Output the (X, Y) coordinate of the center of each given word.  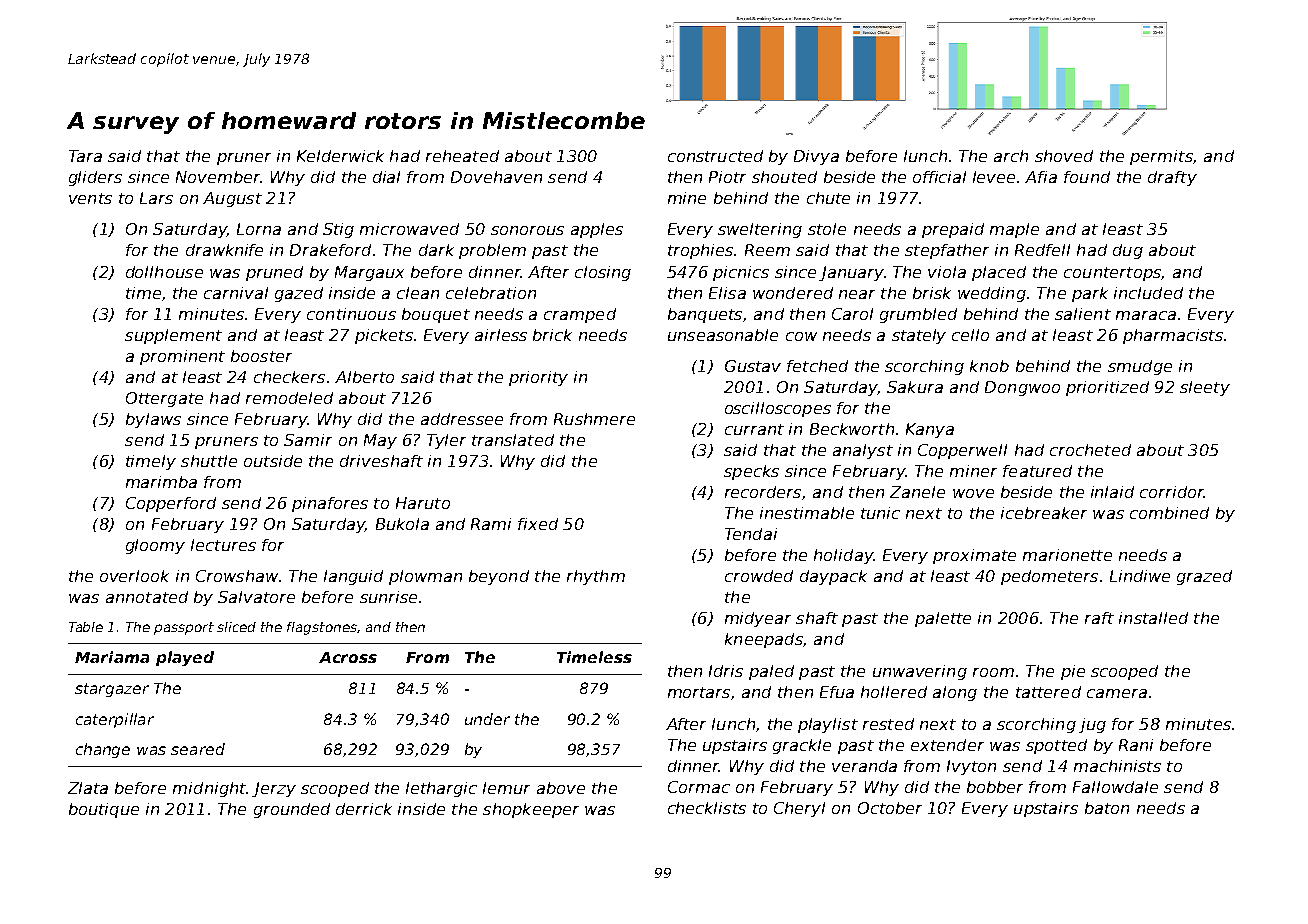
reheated (462, 156)
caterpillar (115, 720)
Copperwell (962, 451)
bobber (995, 787)
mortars (699, 692)
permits (1161, 157)
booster (261, 356)
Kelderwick (340, 156)
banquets (705, 315)
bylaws (153, 420)
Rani (1136, 745)
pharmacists (1173, 336)
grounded (292, 810)
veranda (864, 766)
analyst (863, 451)
